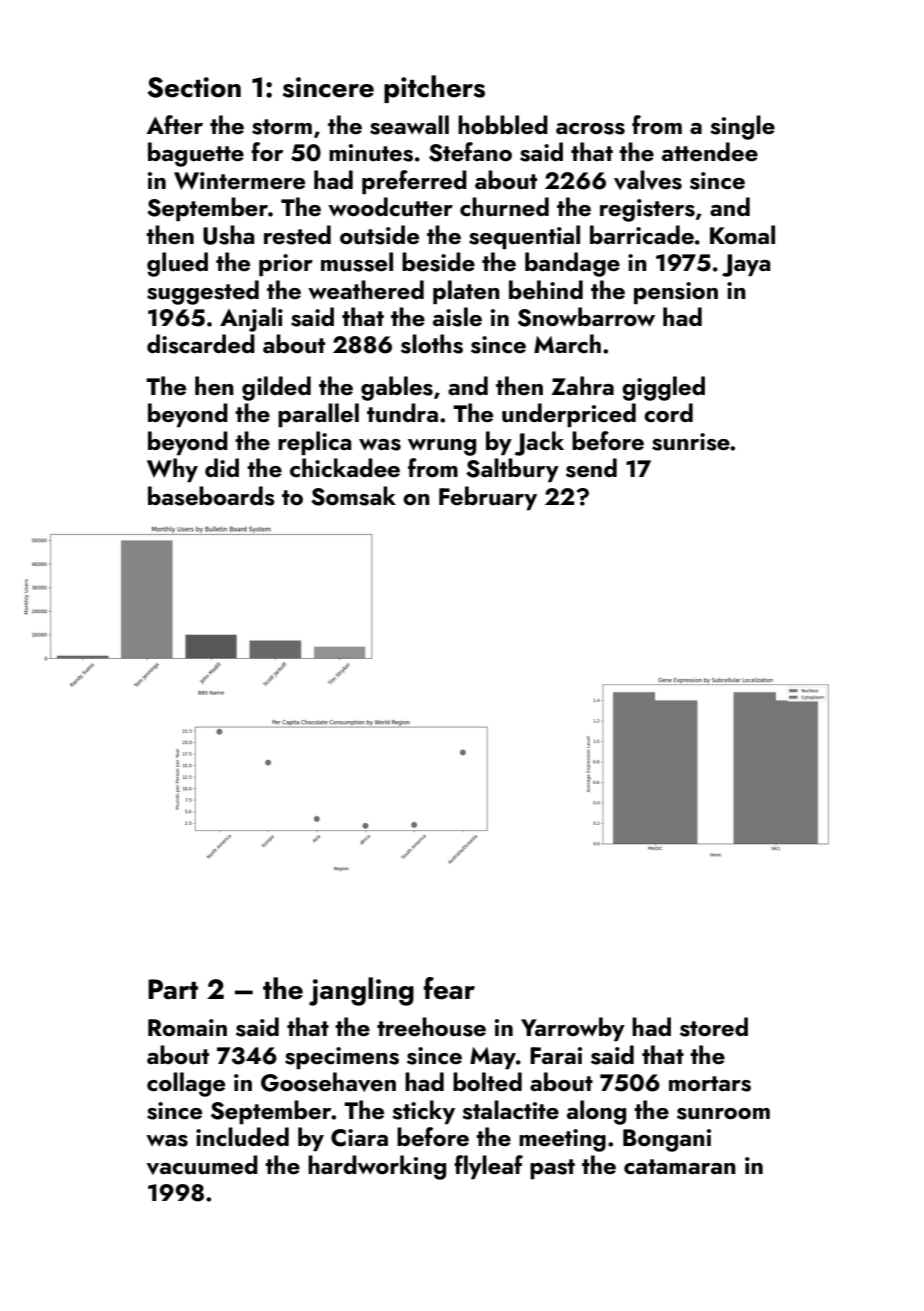 The image size is (924, 1311). What do you see at coordinates (466, 292) in the screenshot?
I see `platen` at bounding box center [466, 292].
